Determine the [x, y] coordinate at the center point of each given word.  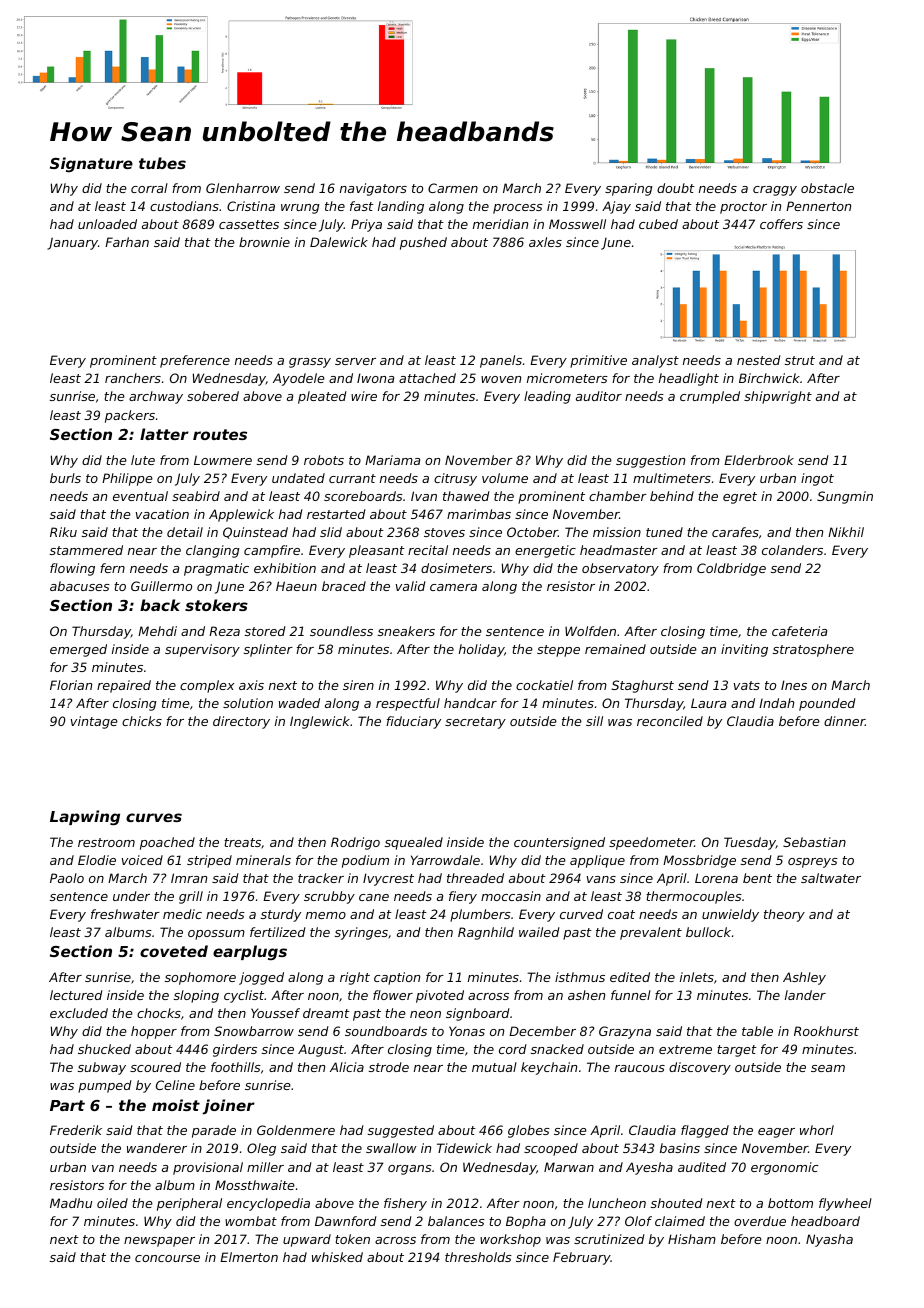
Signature [91, 164]
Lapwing [85, 817]
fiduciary [413, 722]
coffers [781, 224]
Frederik [76, 1130]
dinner [844, 721]
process [518, 209]
